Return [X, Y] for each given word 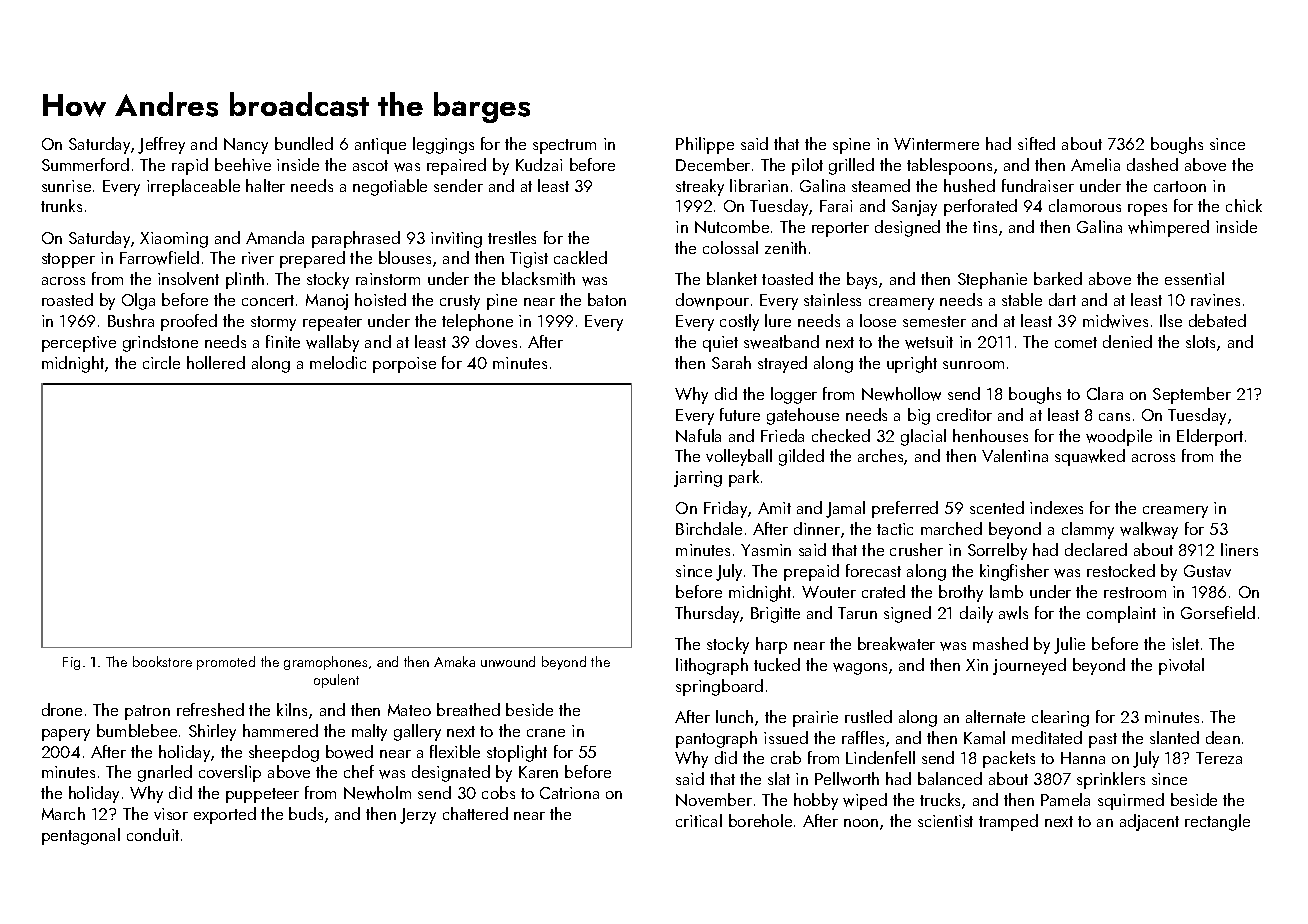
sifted [1036, 143]
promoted [226, 663]
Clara [1105, 393]
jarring [698, 479]
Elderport [1210, 437]
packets [1009, 759]
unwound [508, 661]
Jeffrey [161, 145]
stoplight [517, 753]
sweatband [781, 342]
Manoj [327, 302]
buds [306, 813]
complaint [1121, 614]
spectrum [564, 146]
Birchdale [709, 528]
